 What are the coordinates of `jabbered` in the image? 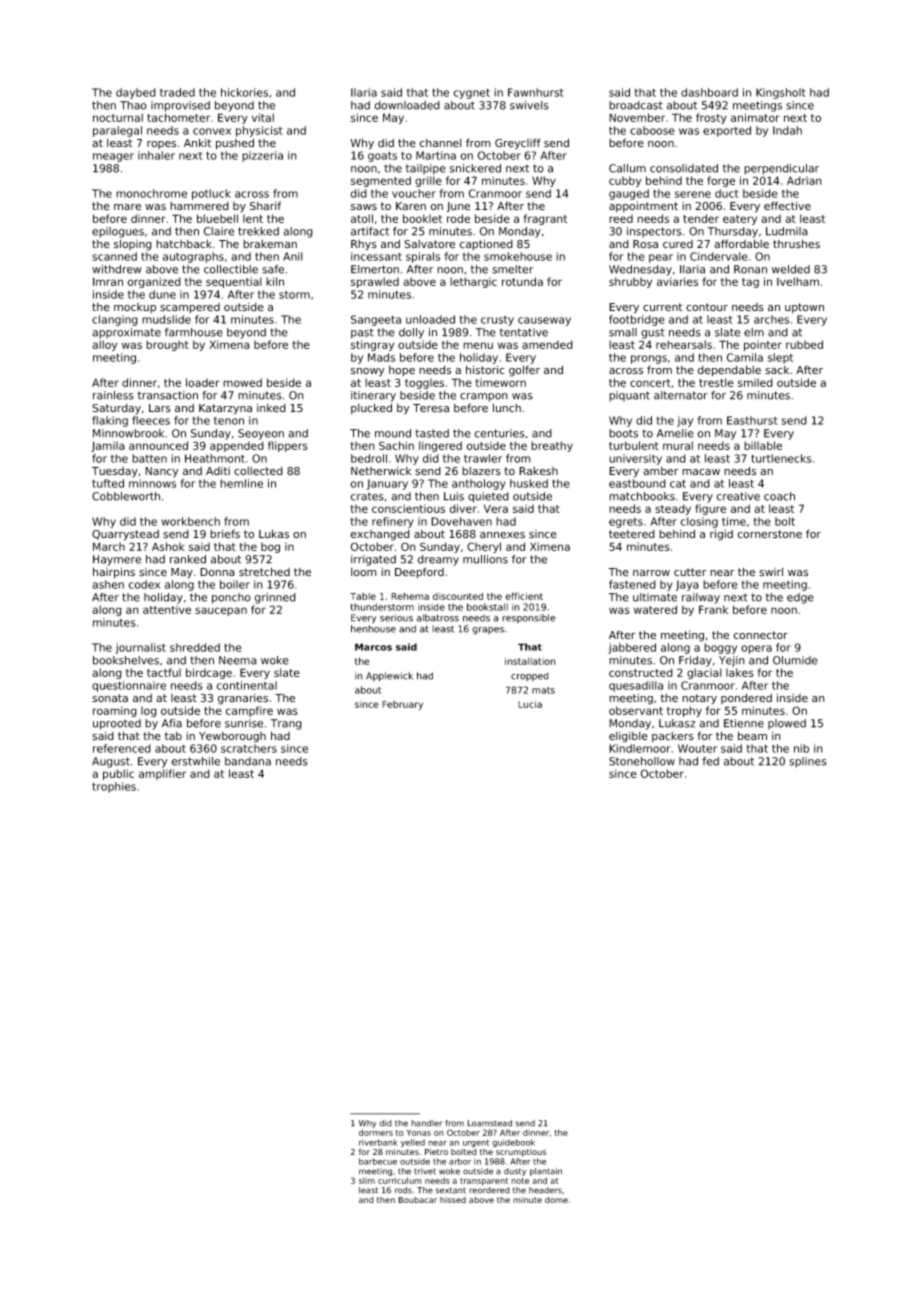 It's located at (632, 648).
